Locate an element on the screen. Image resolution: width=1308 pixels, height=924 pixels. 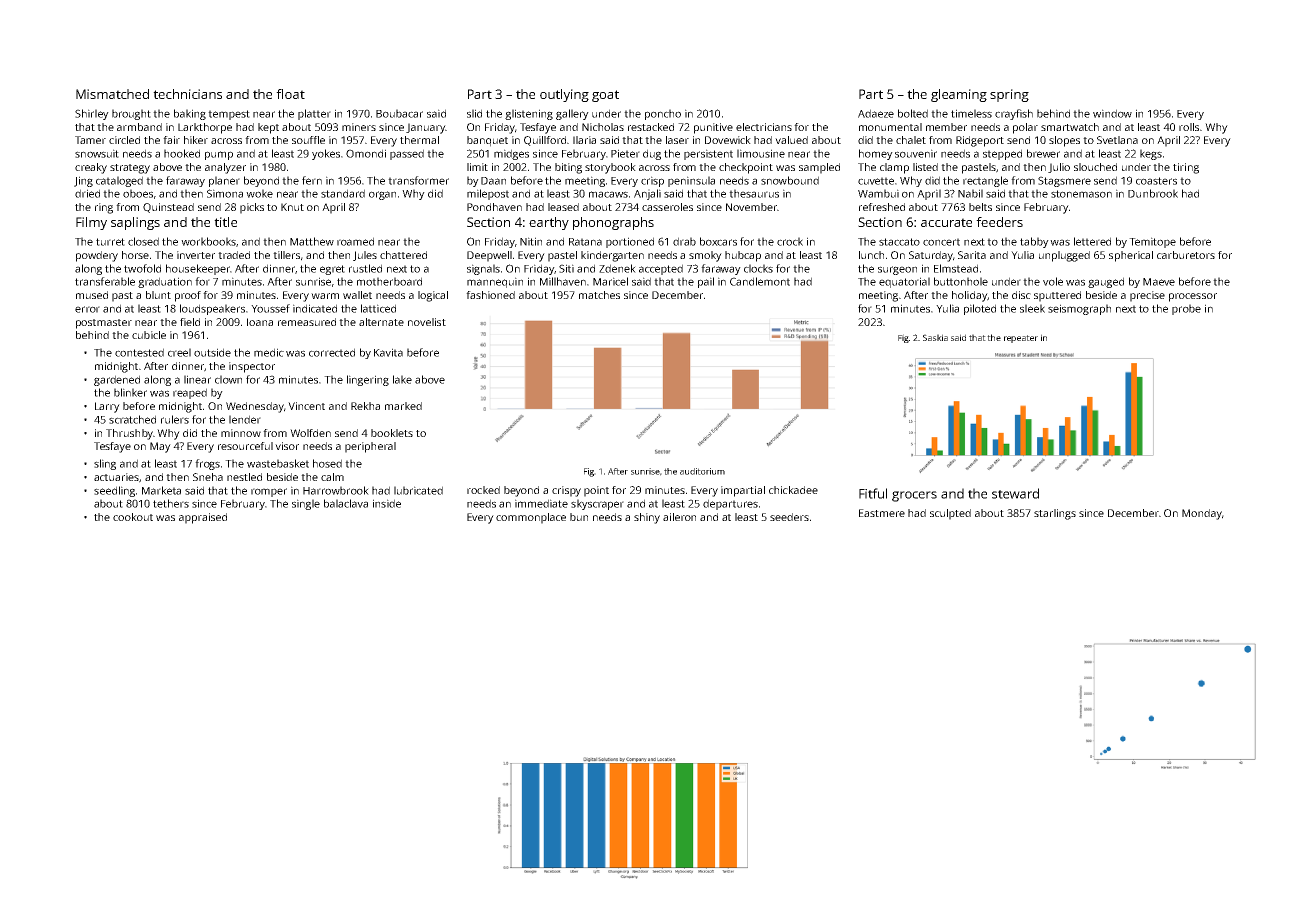
limousine is located at coordinates (761, 153).
